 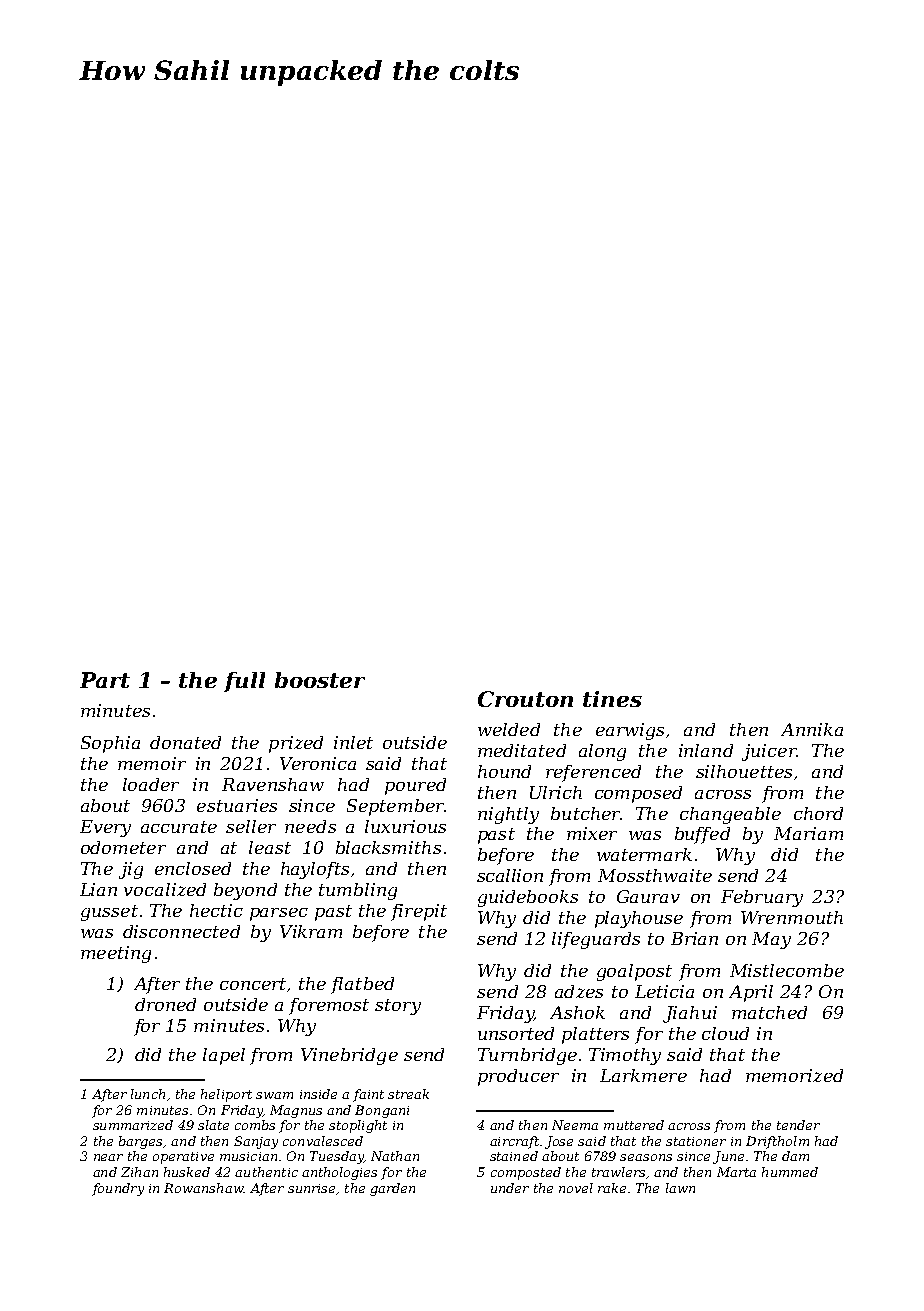 I want to click on lapel, so click(x=224, y=1056).
